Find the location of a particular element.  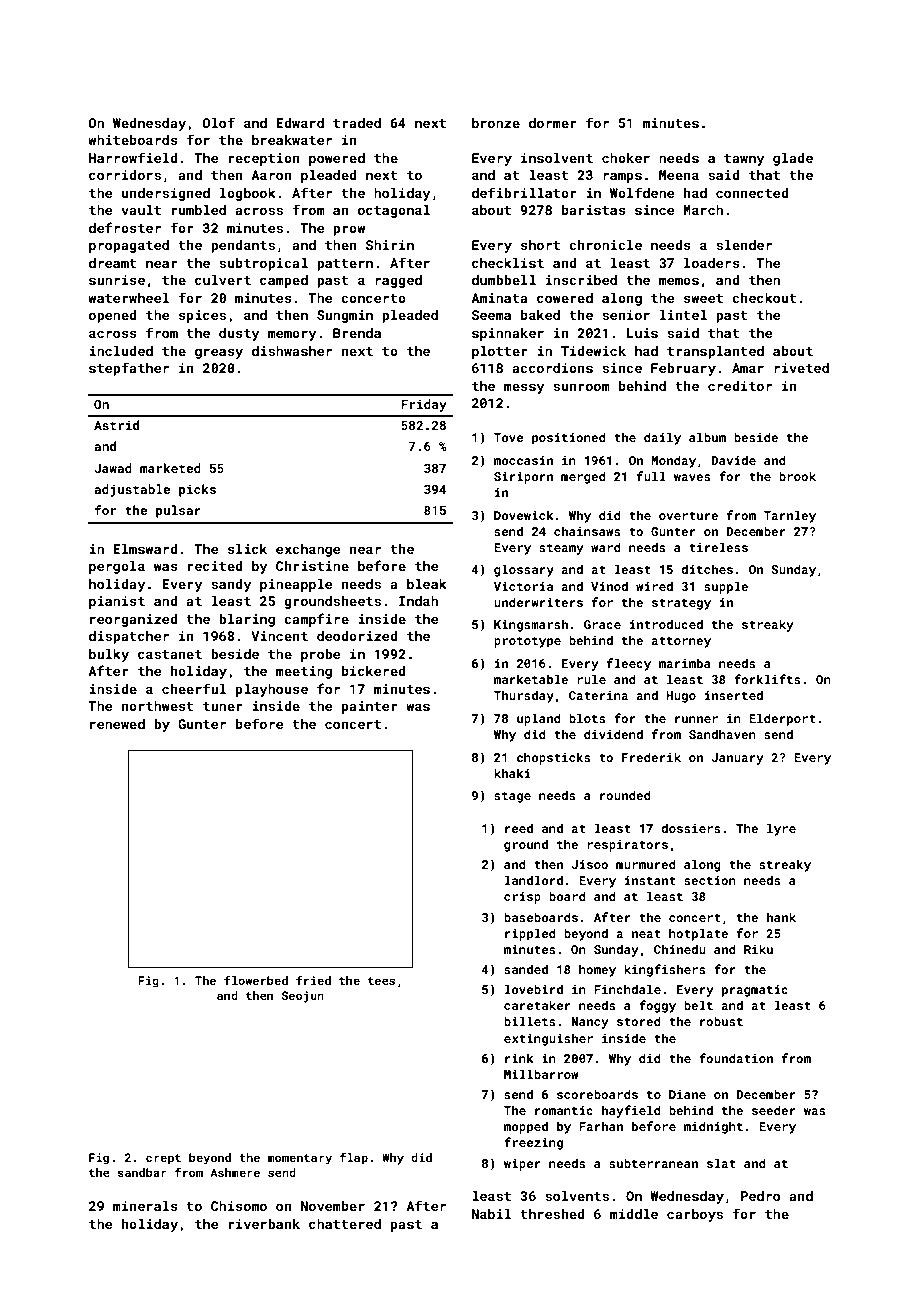

stepfather is located at coordinates (129, 369).
